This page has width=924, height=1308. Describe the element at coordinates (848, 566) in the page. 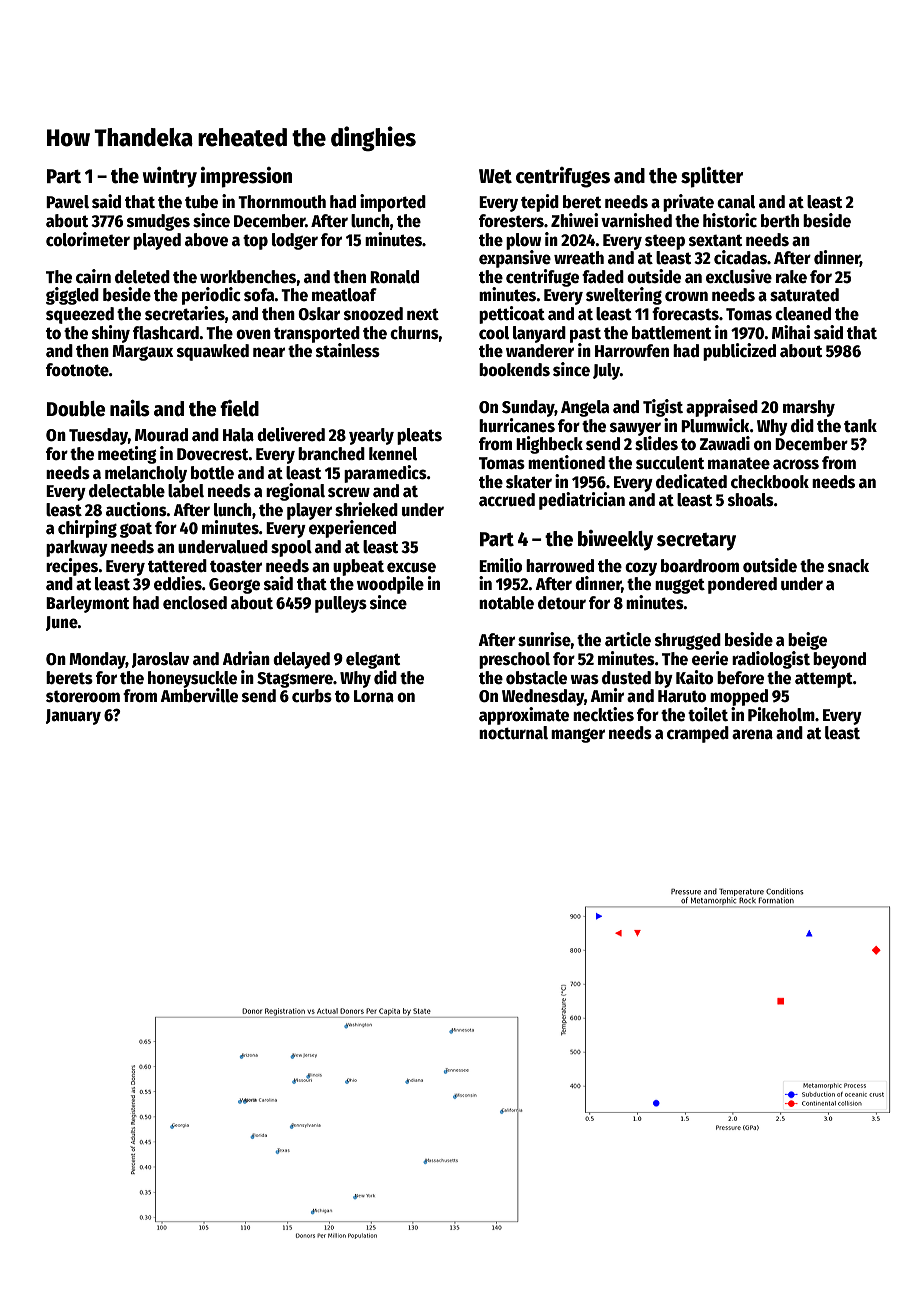

I see `snack` at that location.
